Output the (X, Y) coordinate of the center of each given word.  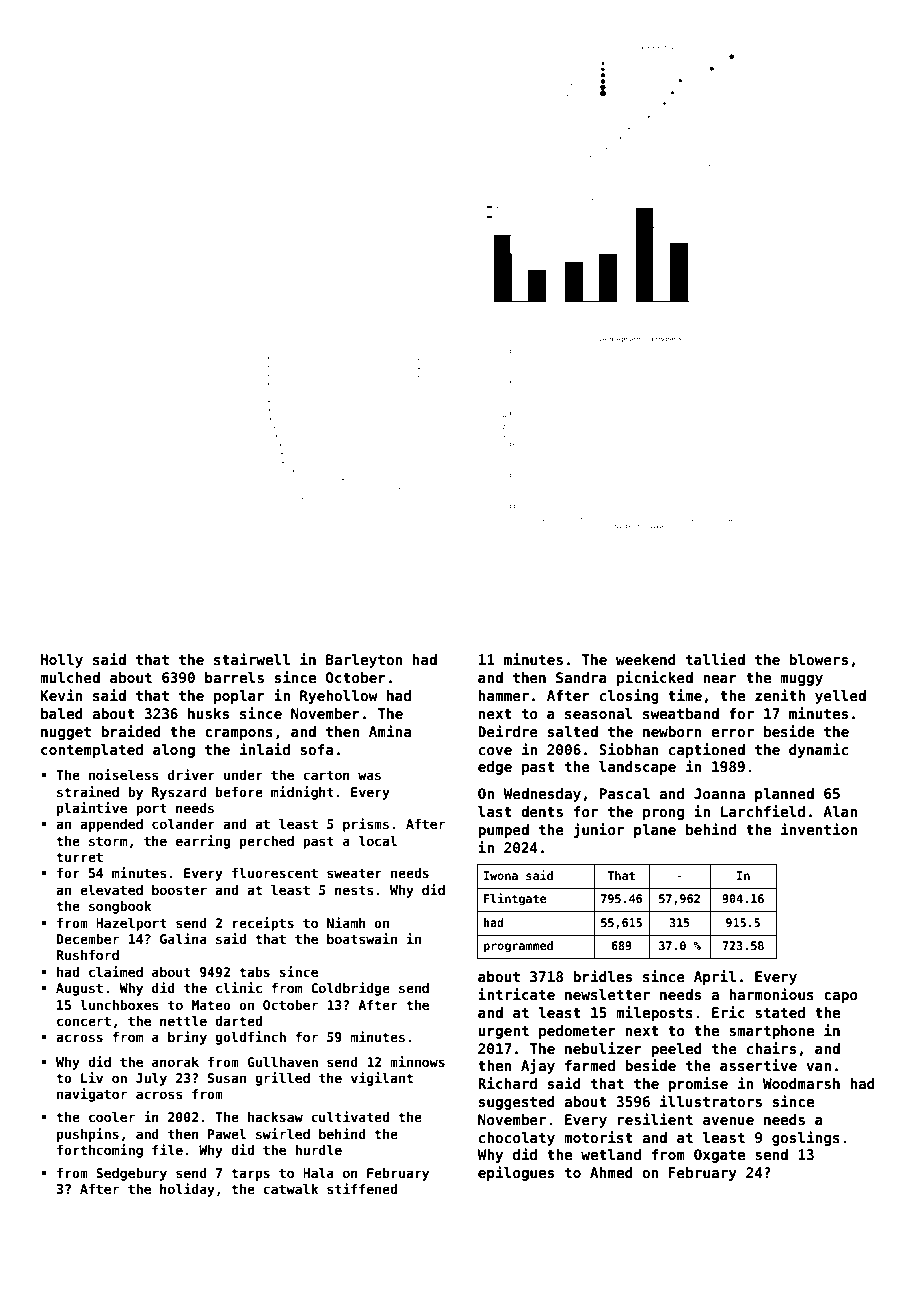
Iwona (501, 875)
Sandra (581, 677)
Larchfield (763, 811)
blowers (818, 659)
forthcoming (100, 1151)
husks (208, 713)
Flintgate (515, 899)
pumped (503, 831)
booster (179, 890)
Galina (183, 938)
